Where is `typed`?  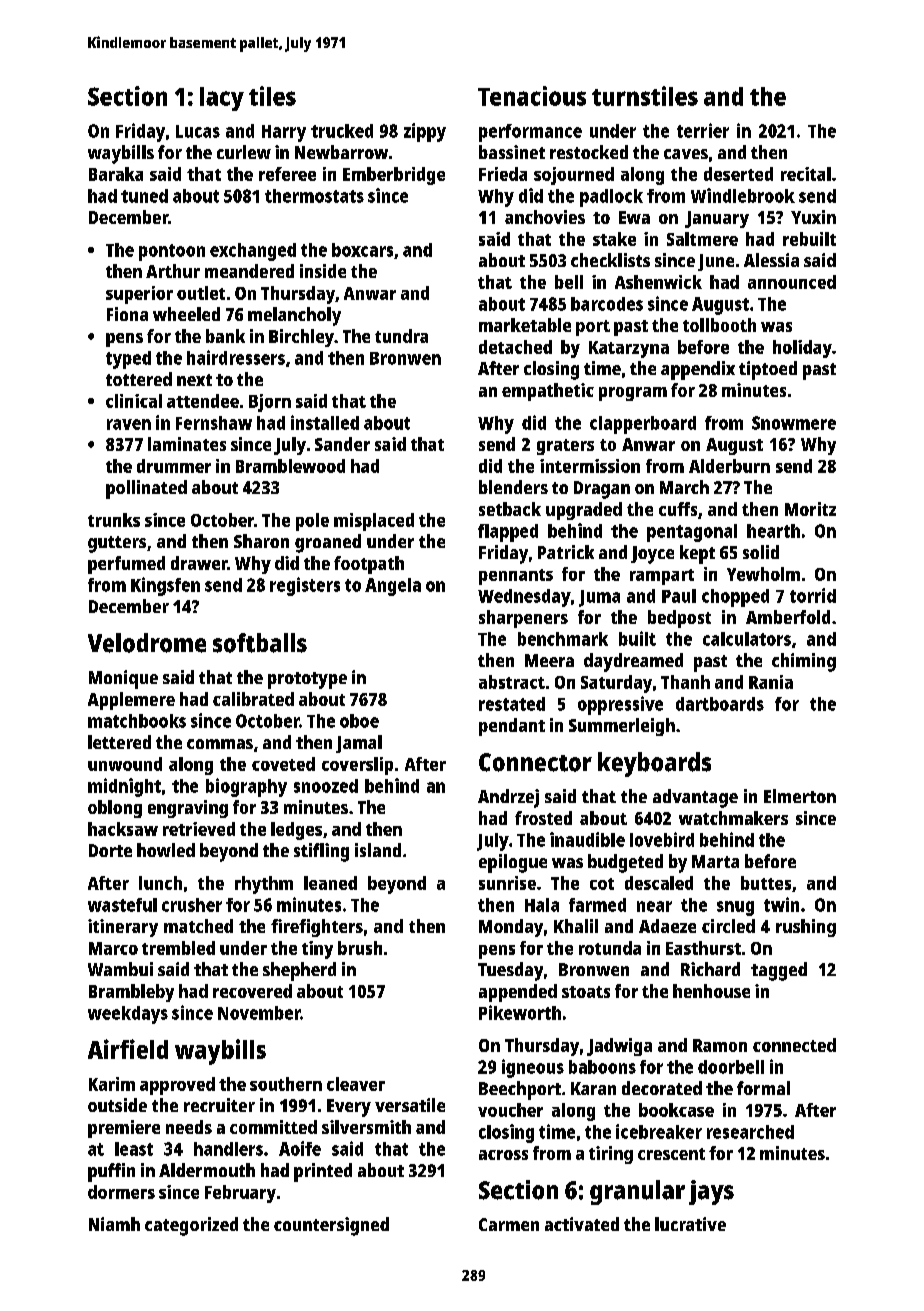
typed is located at coordinates (128, 360).
